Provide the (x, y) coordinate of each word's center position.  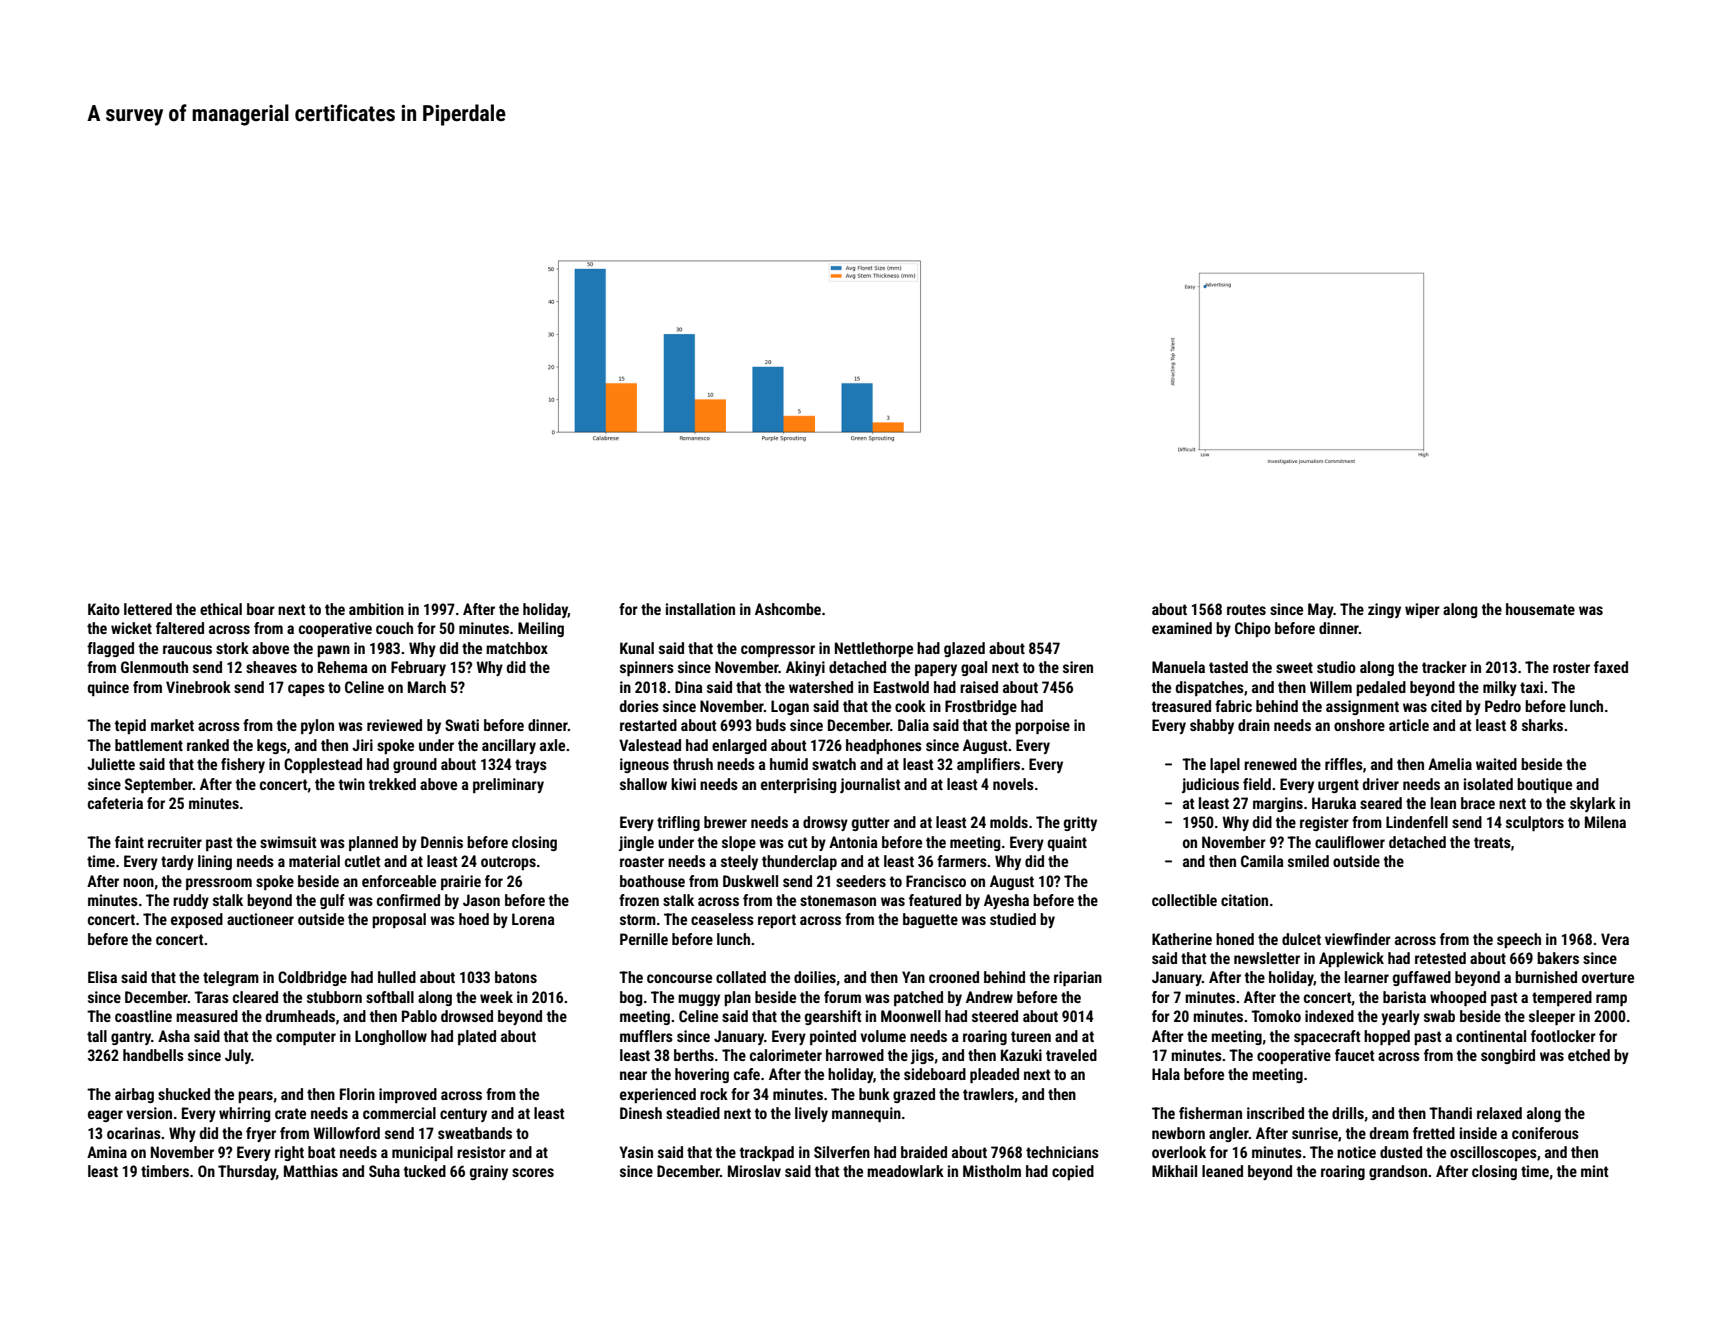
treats (1492, 842)
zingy (1384, 610)
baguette (930, 920)
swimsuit (288, 842)
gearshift (833, 1017)
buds (771, 725)
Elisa (102, 977)
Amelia (1450, 764)
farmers (962, 861)
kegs (272, 746)
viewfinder (1358, 939)
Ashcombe (788, 609)
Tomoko (1276, 1016)
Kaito (104, 609)
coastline (143, 1016)
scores (533, 1172)
